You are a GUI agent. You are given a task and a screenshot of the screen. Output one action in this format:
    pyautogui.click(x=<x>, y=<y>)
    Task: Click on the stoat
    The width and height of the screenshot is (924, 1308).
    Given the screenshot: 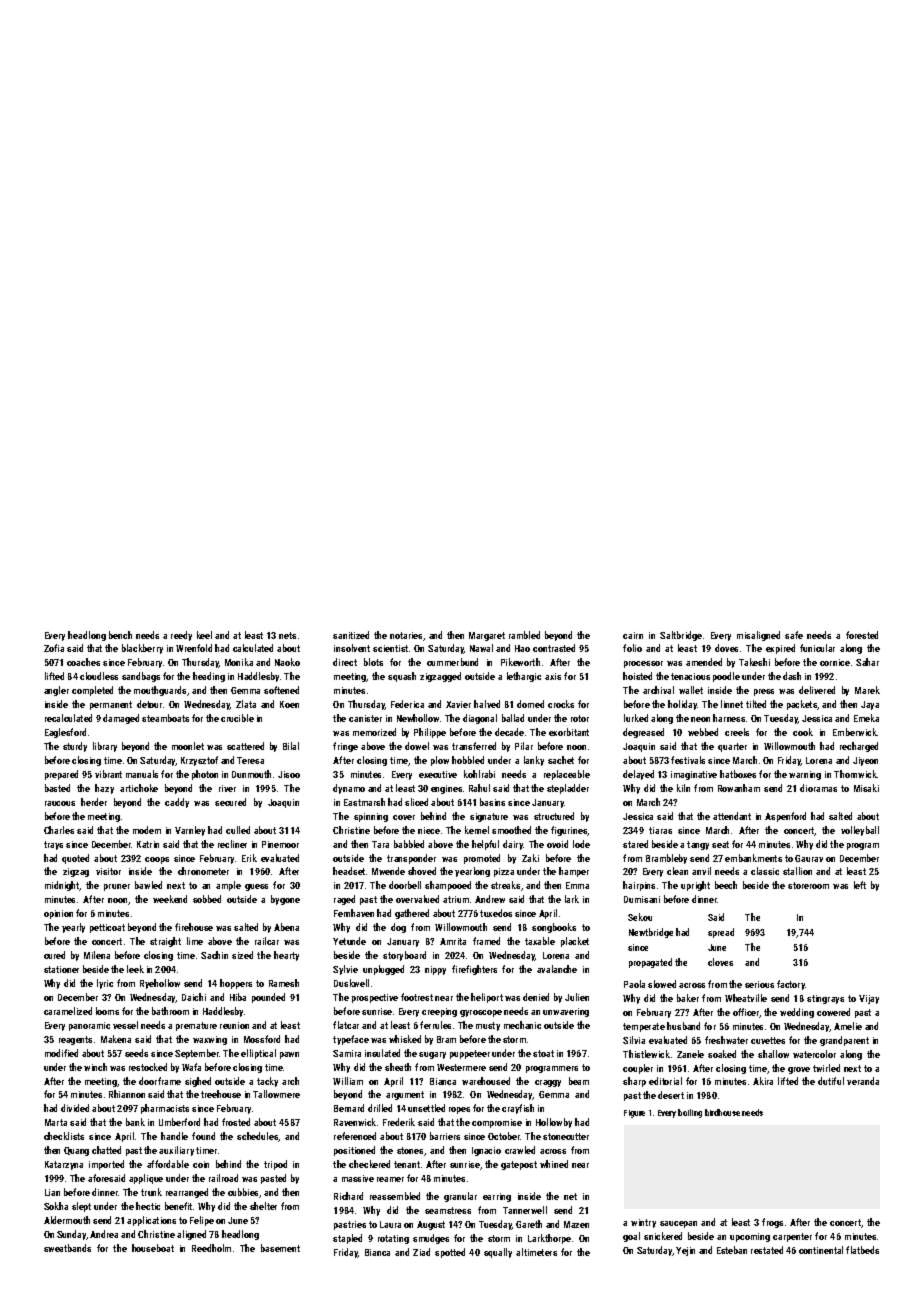 What is the action you would take?
    pyautogui.click(x=543, y=1053)
